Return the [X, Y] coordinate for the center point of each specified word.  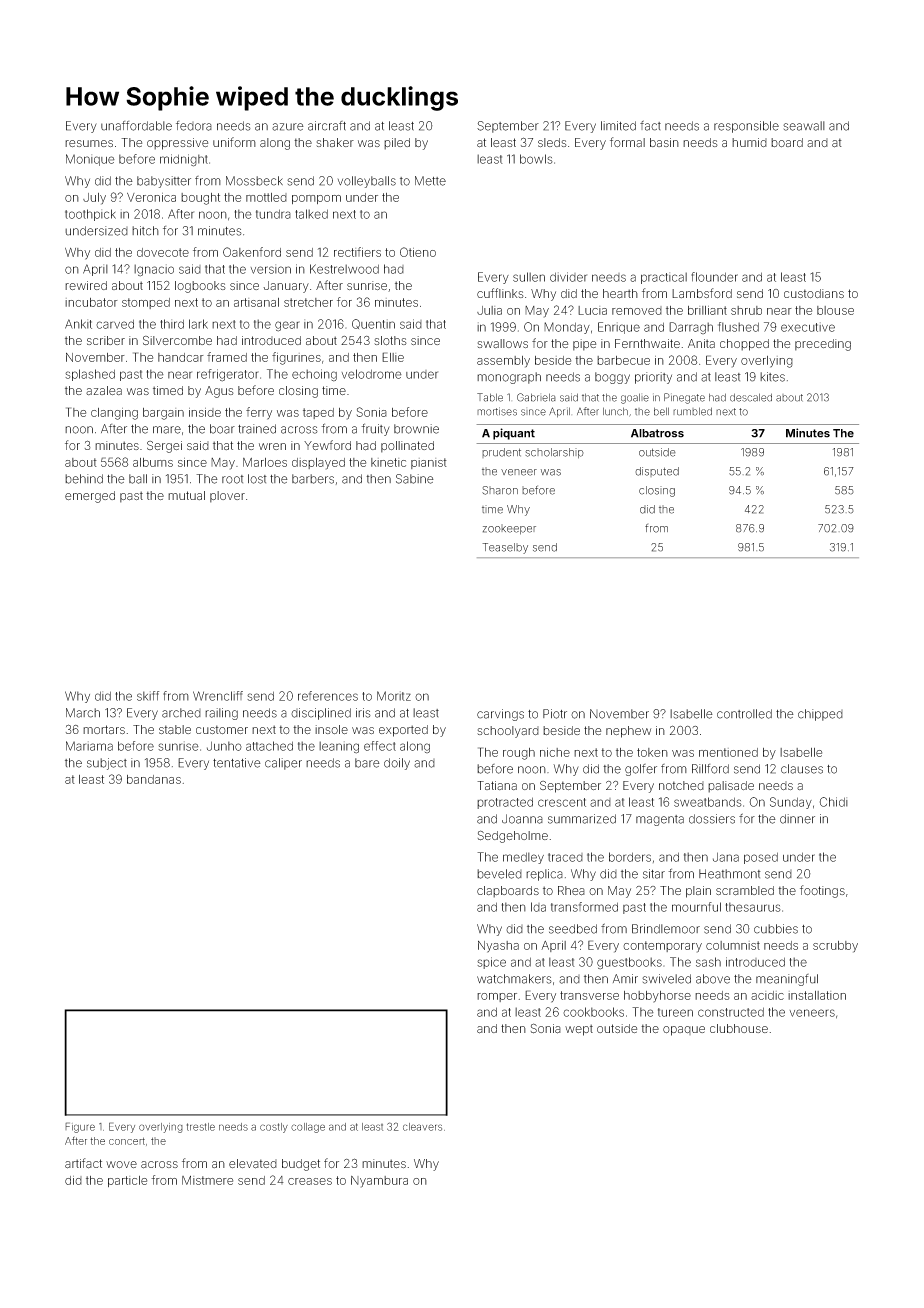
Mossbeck [254, 181]
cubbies [776, 929]
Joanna [522, 819]
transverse [589, 995]
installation [817, 995]
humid [749, 142]
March [83, 713]
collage [308, 1128]
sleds [552, 142]
